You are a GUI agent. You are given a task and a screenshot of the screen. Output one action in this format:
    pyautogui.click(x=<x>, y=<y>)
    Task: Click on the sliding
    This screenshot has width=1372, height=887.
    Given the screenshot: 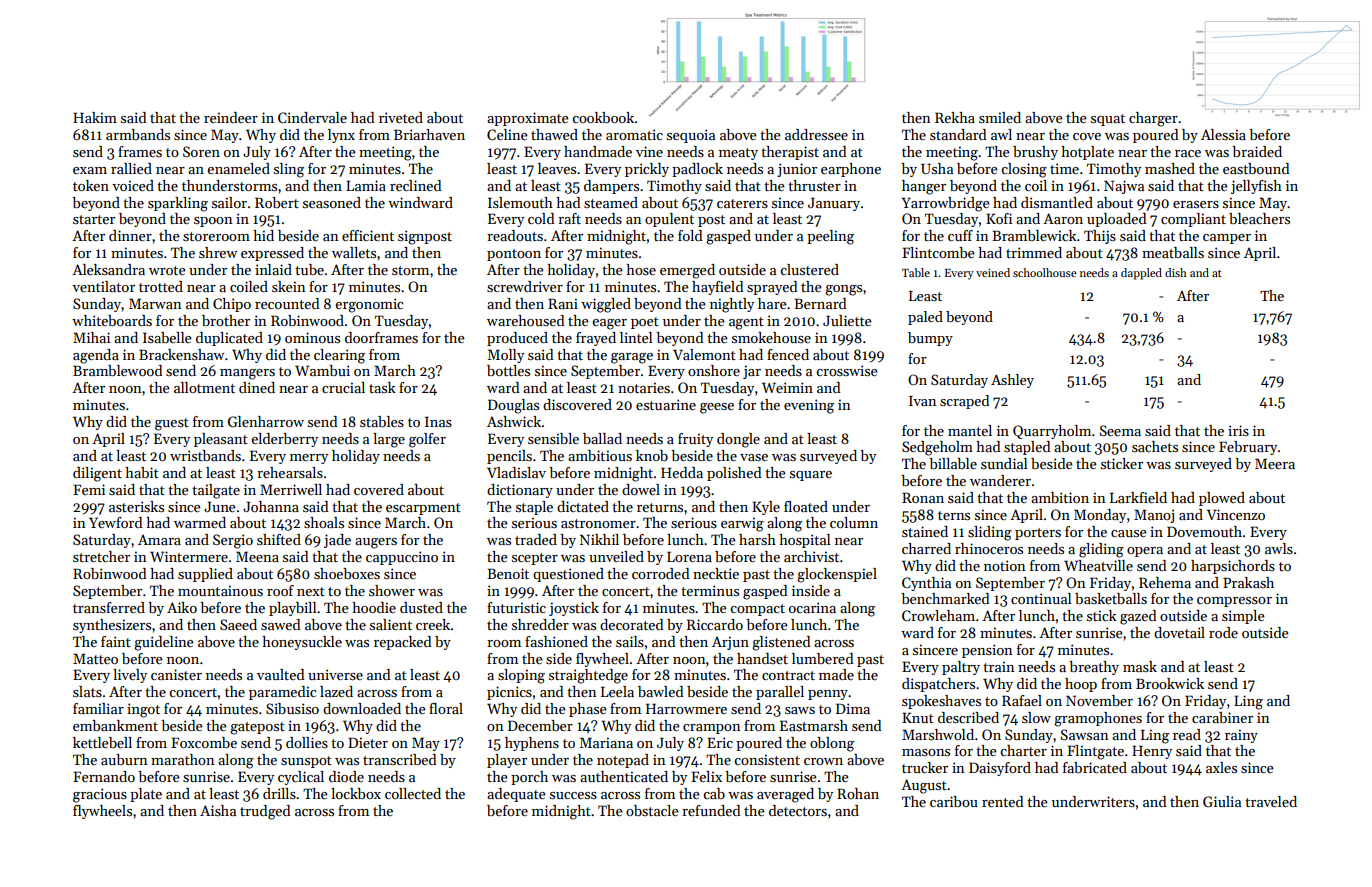 What is the action you would take?
    pyautogui.click(x=990, y=533)
